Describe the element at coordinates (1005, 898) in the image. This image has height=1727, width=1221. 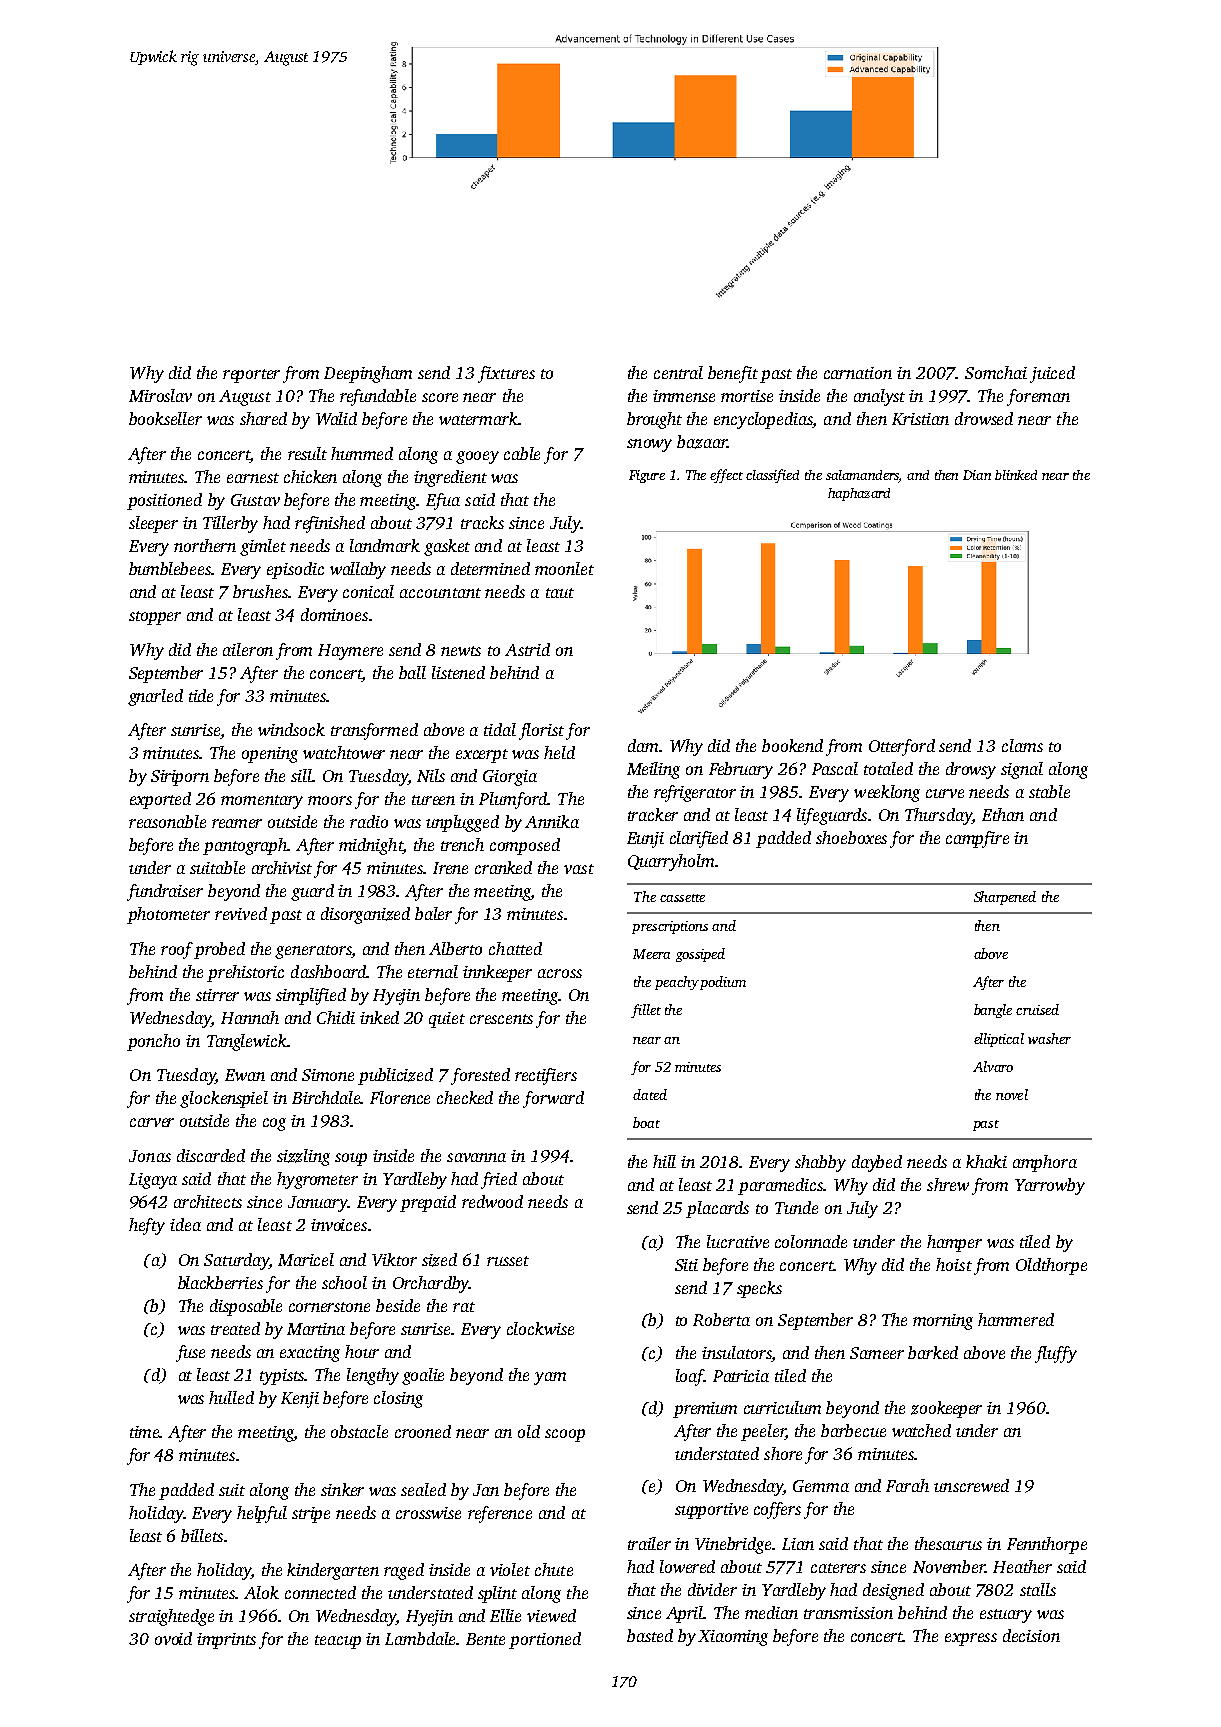
I see `Sharpened` at that location.
